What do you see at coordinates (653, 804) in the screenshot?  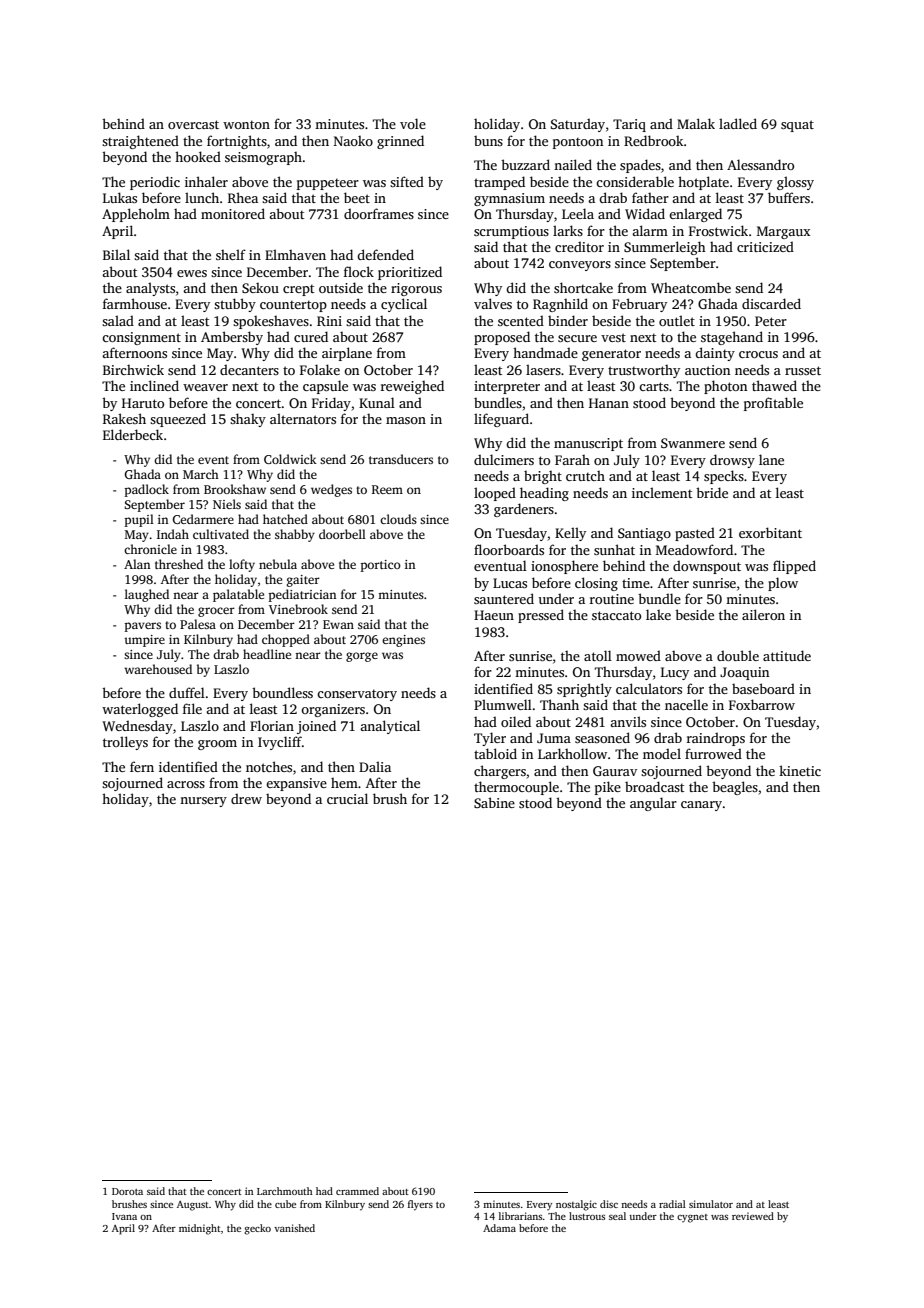 I see `angular` at bounding box center [653, 804].
